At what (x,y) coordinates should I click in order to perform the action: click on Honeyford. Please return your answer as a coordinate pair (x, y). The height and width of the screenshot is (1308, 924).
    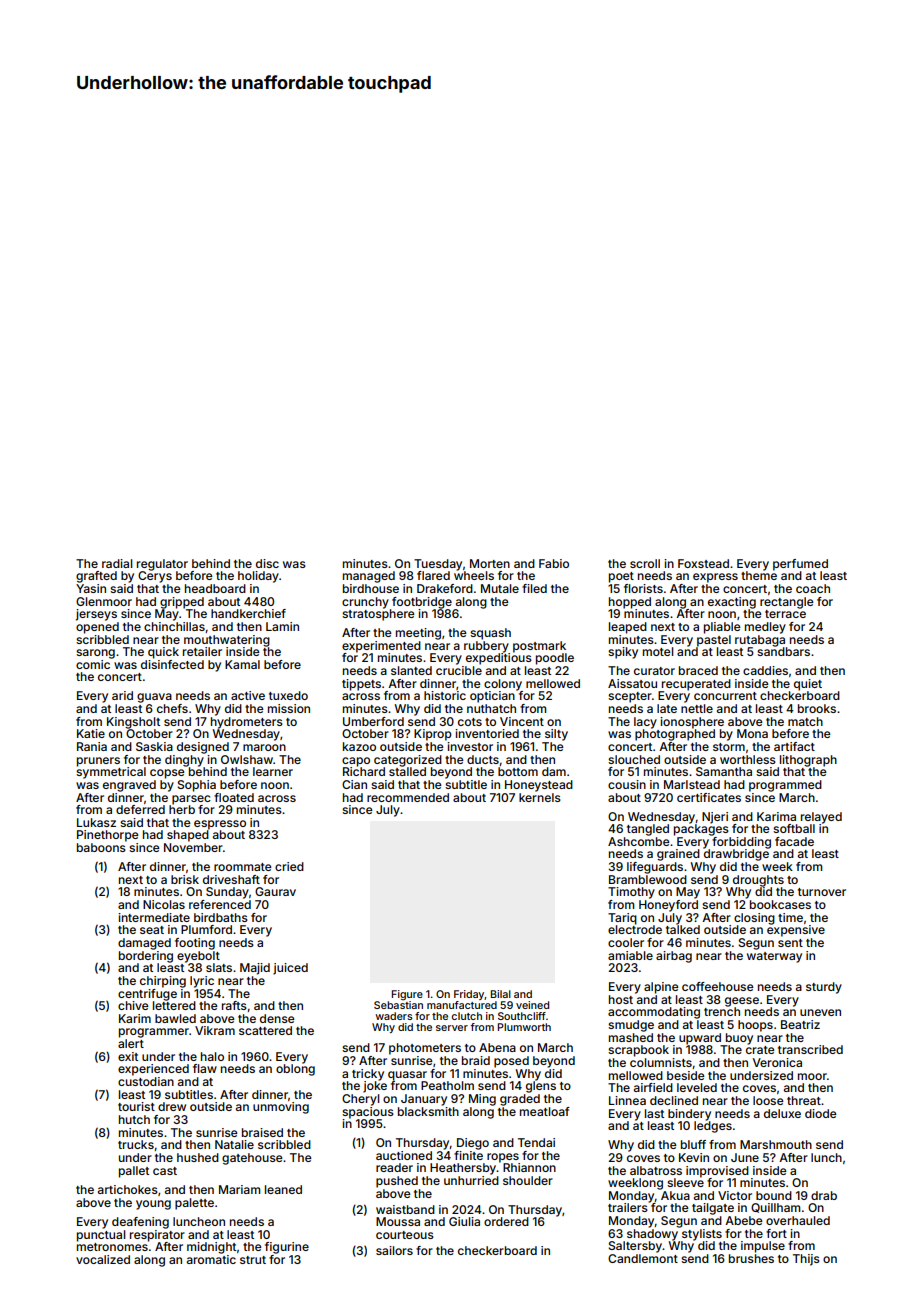
    Looking at the image, I should click on (668, 906).
